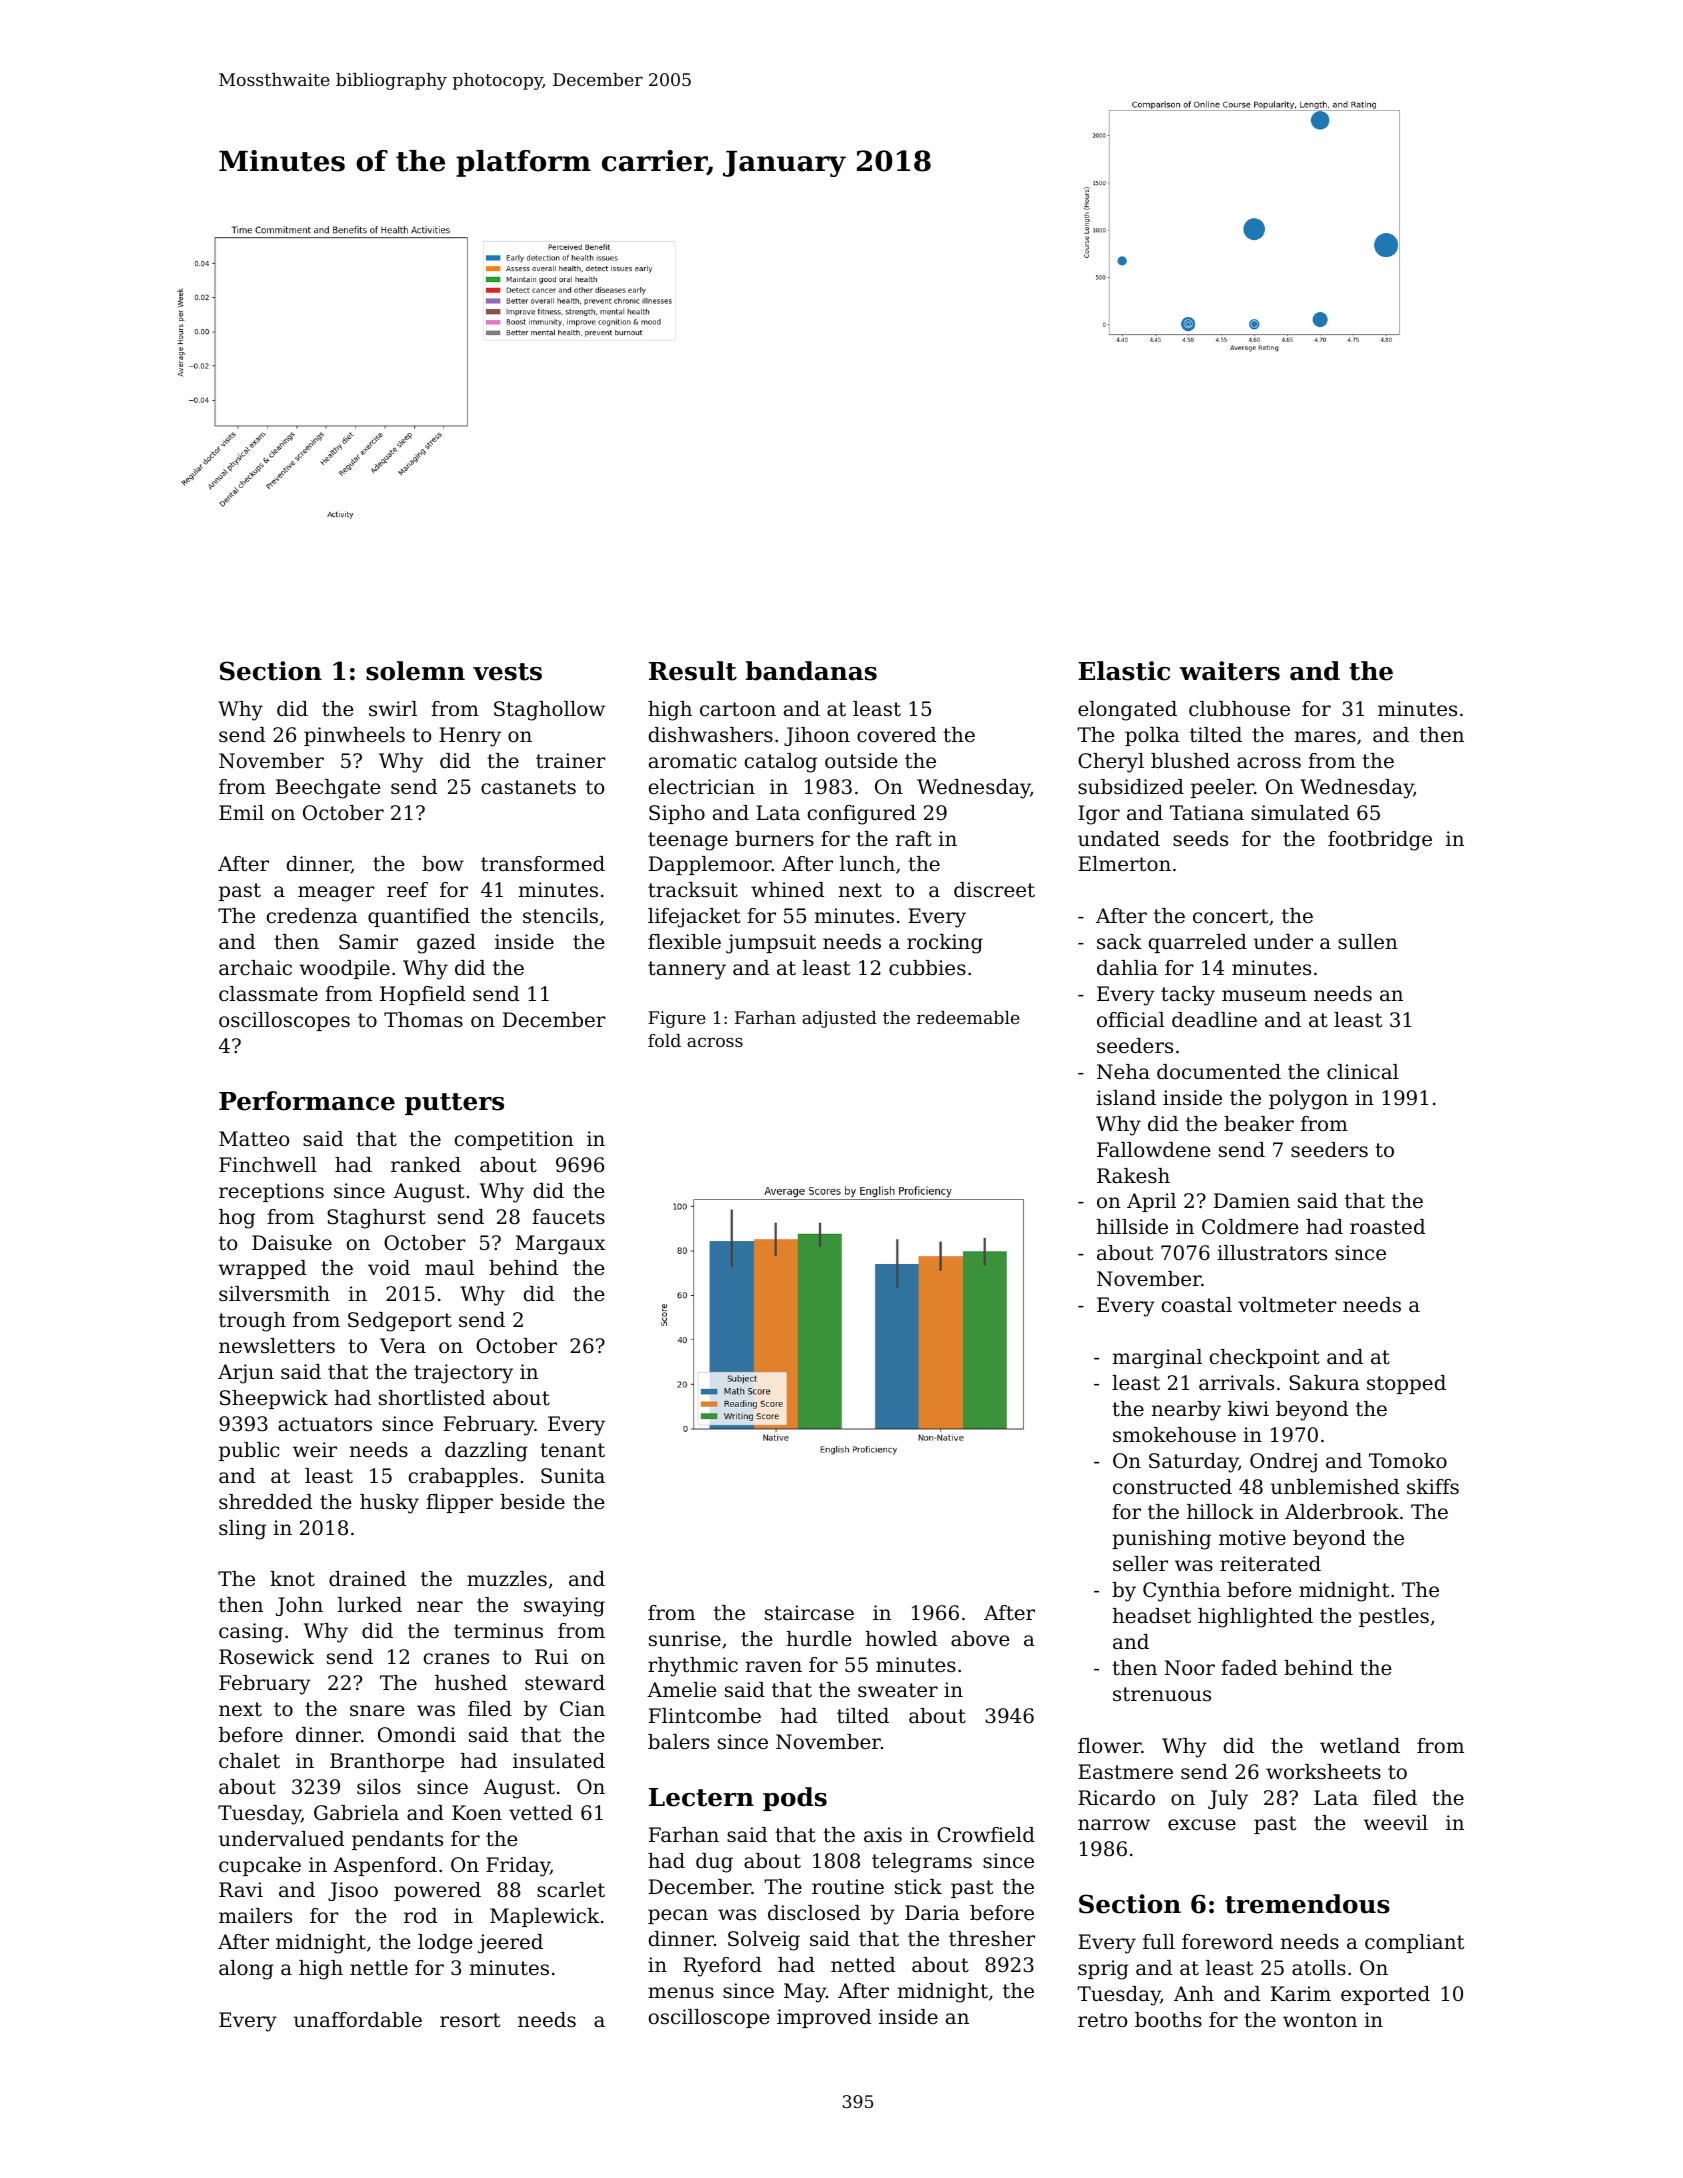 This screenshot has width=1683, height=2178. I want to click on vests, so click(507, 672).
